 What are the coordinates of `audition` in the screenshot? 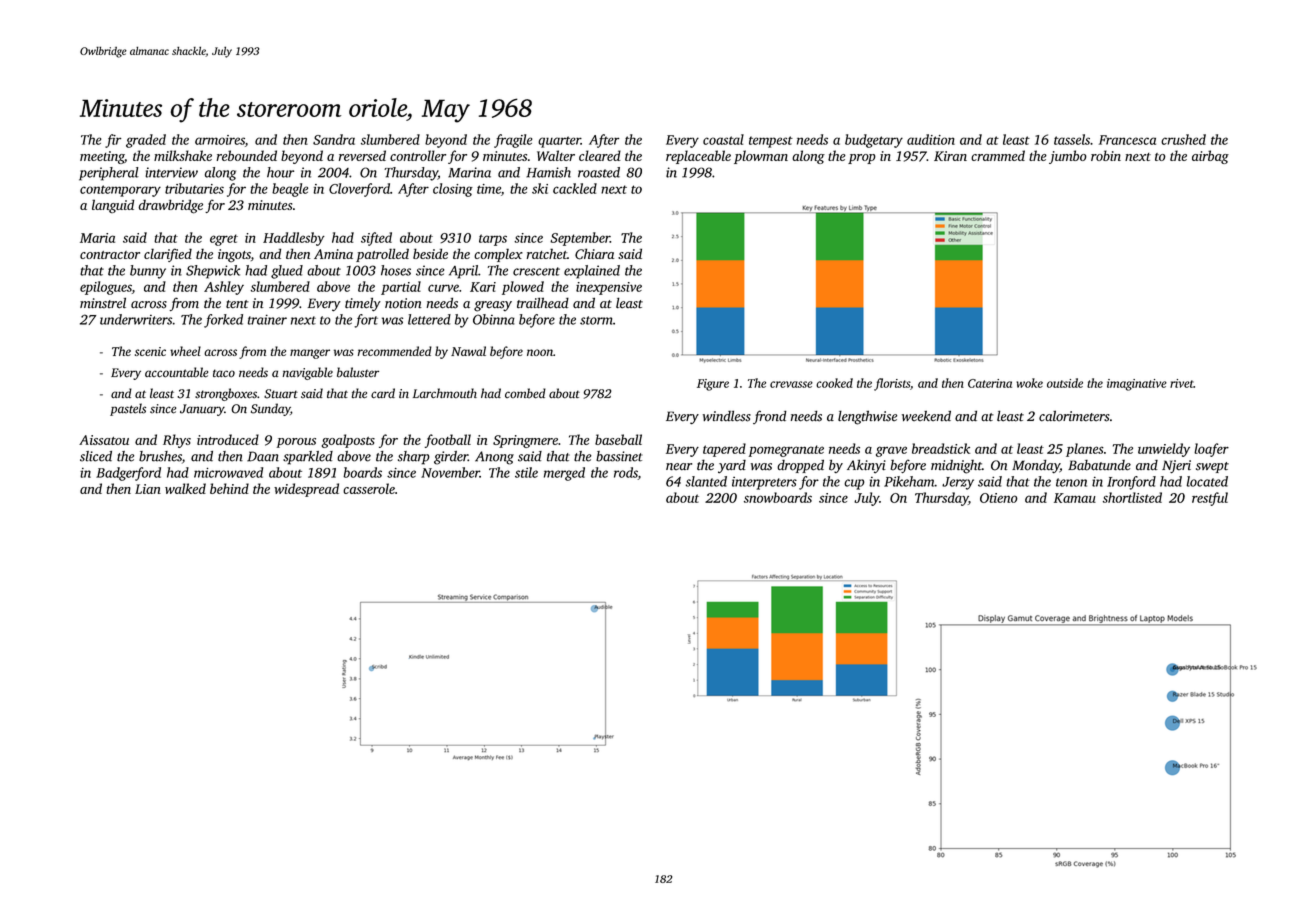 It's located at (931, 139).
